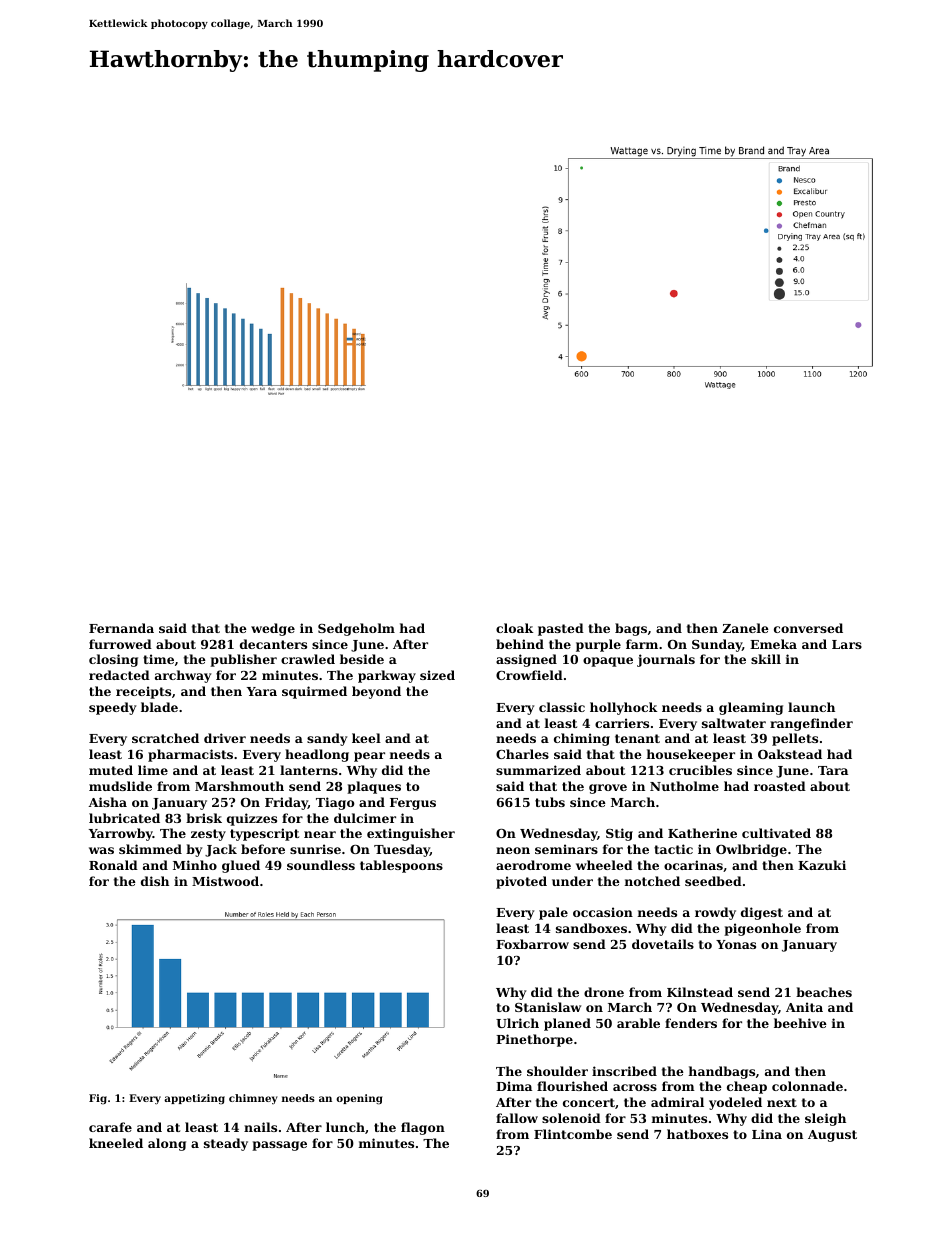  I want to click on dish, so click(155, 881).
